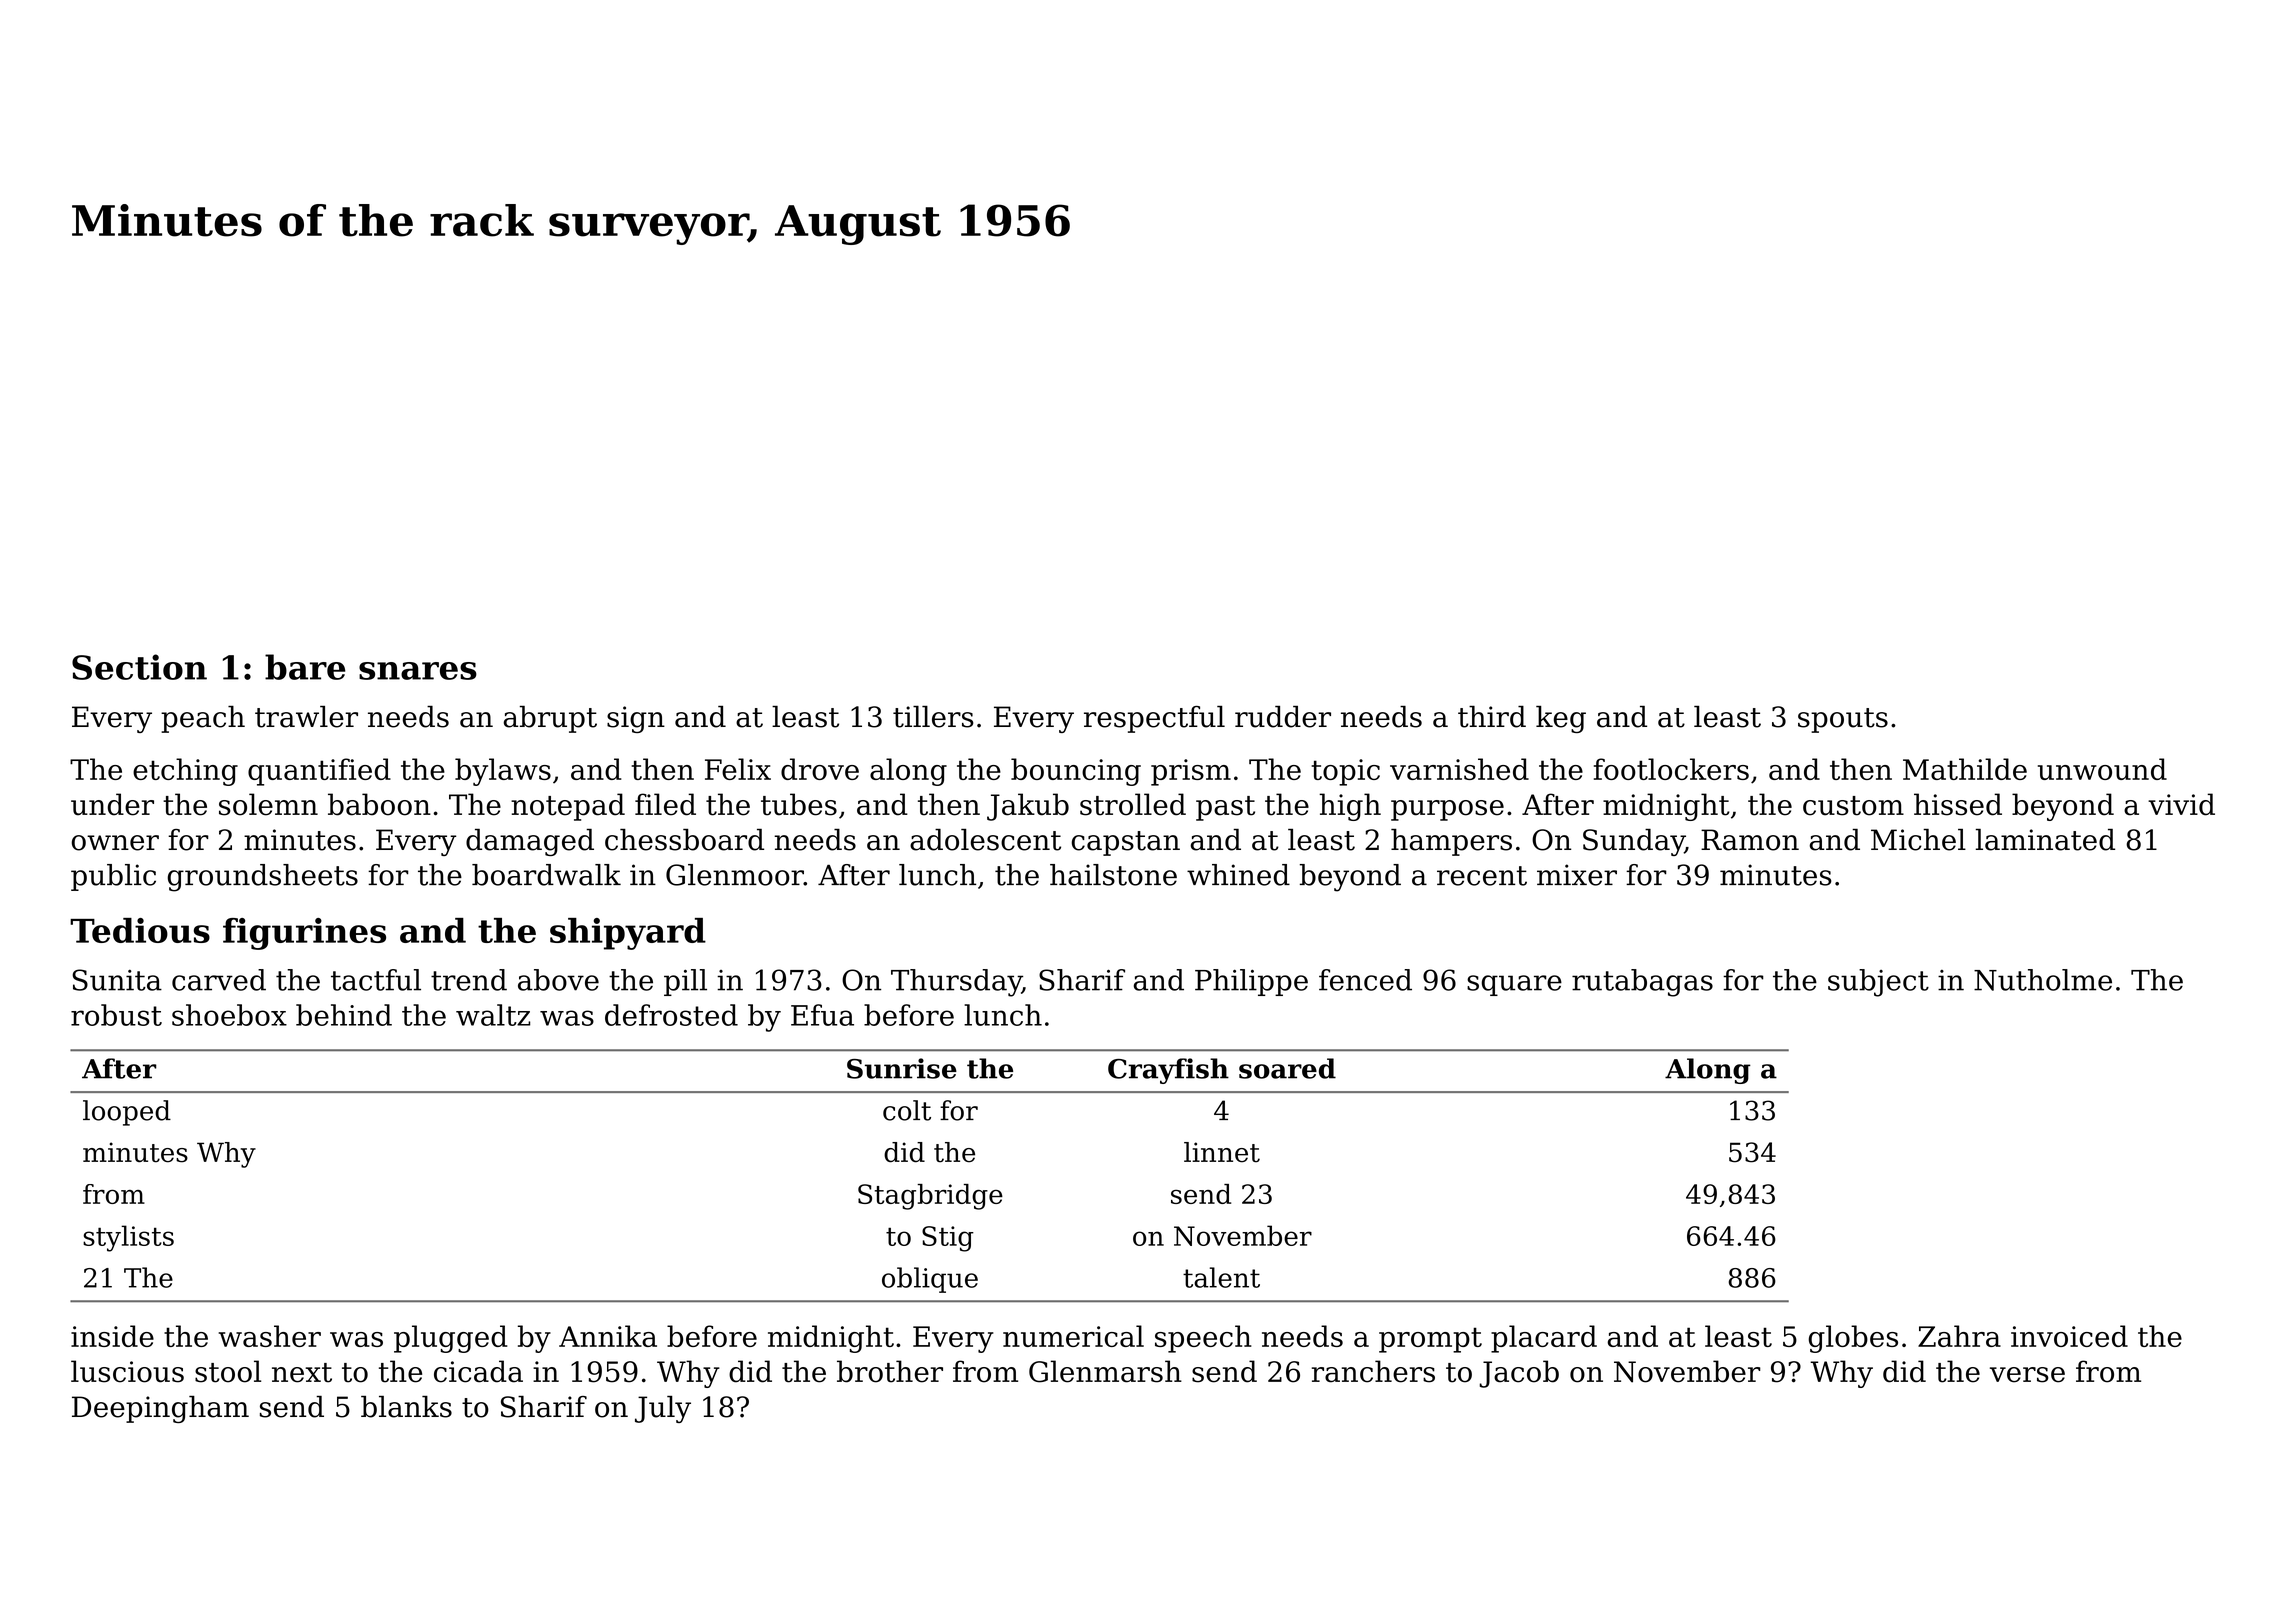  I want to click on stylists, so click(128, 1238).
